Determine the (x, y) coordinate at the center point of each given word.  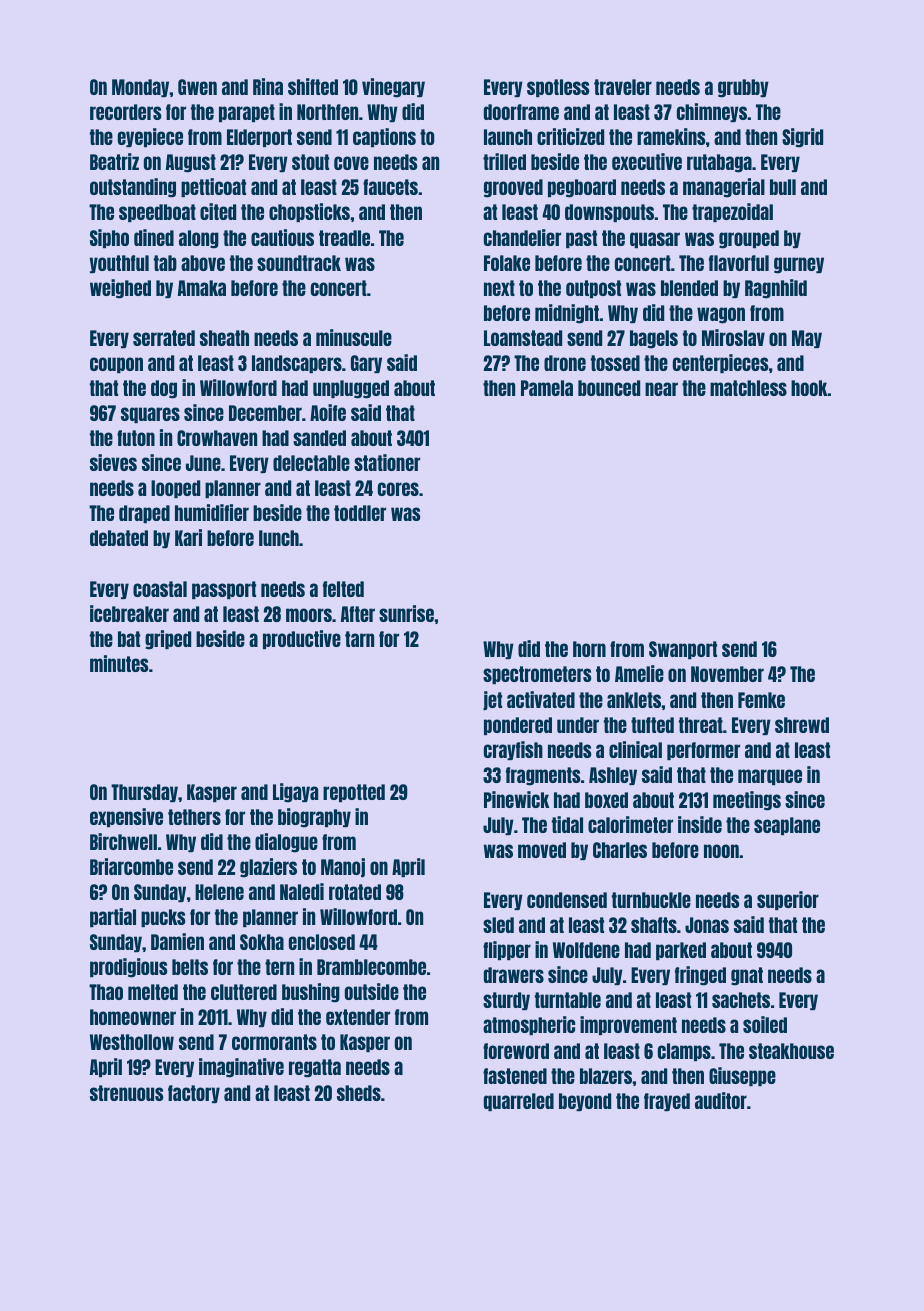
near (661, 389)
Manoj (343, 868)
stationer (387, 462)
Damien (177, 941)
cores (398, 489)
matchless (748, 388)
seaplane (787, 826)
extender (358, 1017)
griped (168, 640)
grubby (743, 88)
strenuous (127, 1093)
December (265, 413)
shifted (313, 86)
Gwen (197, 87)
